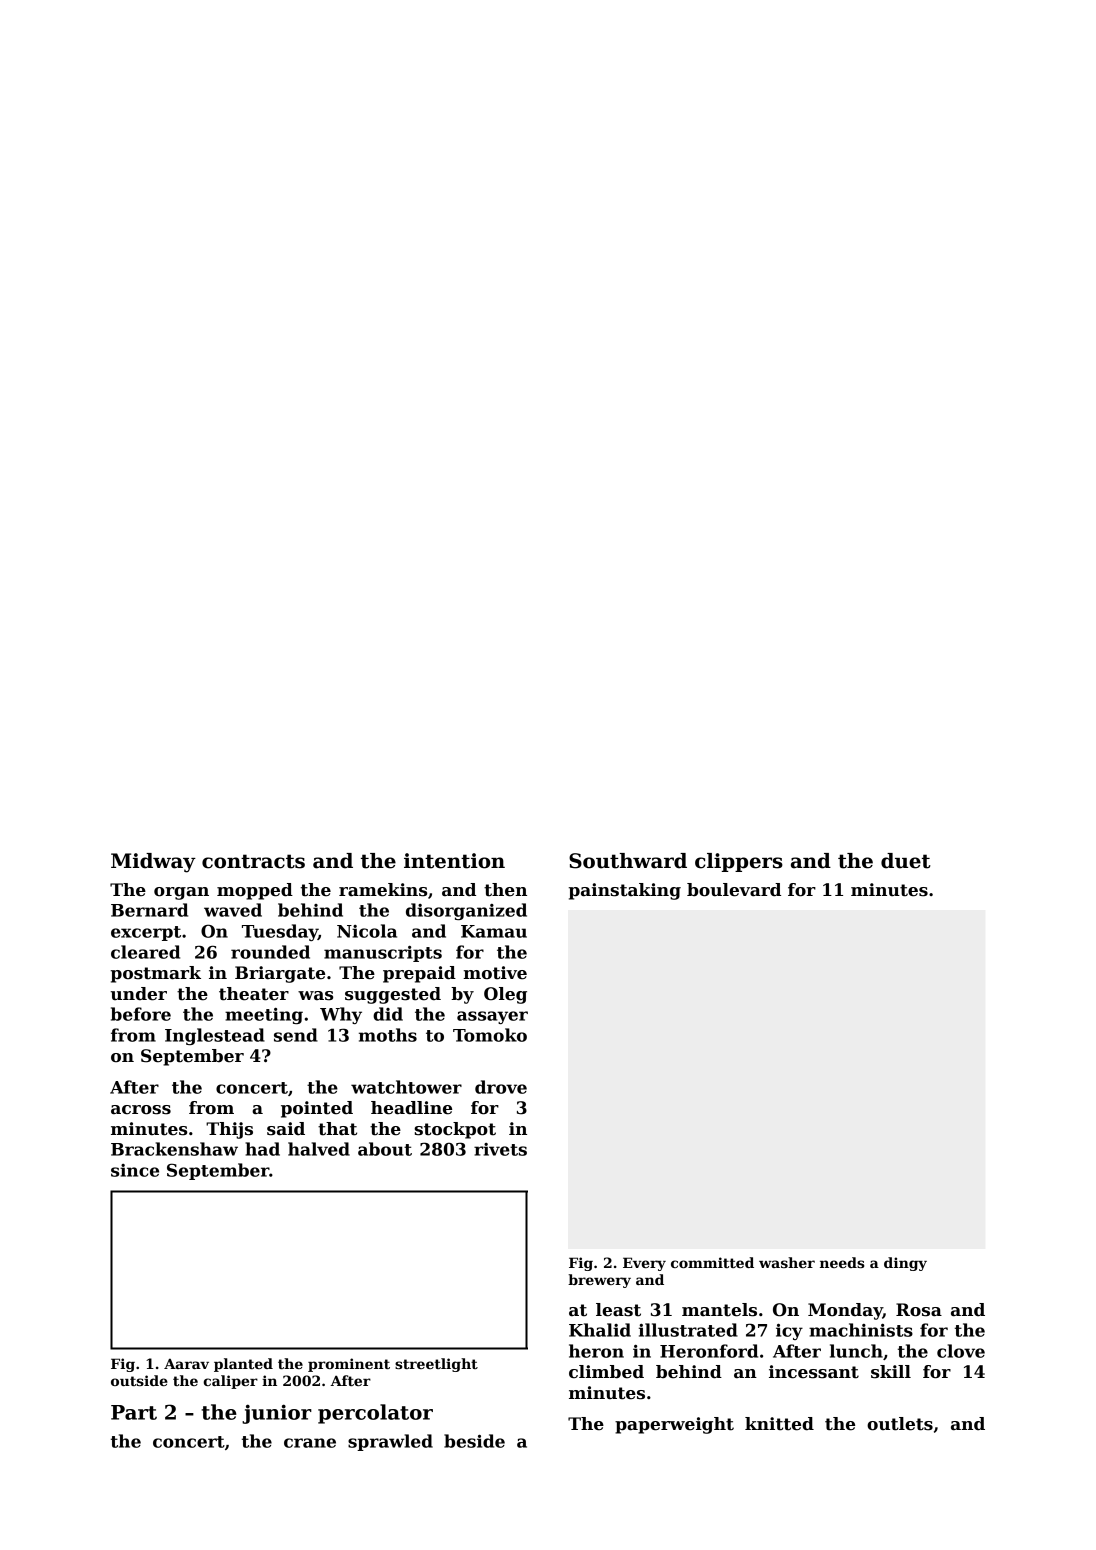 The image size is (1096, 1550). I want to click on since, so click(135, 1170).
